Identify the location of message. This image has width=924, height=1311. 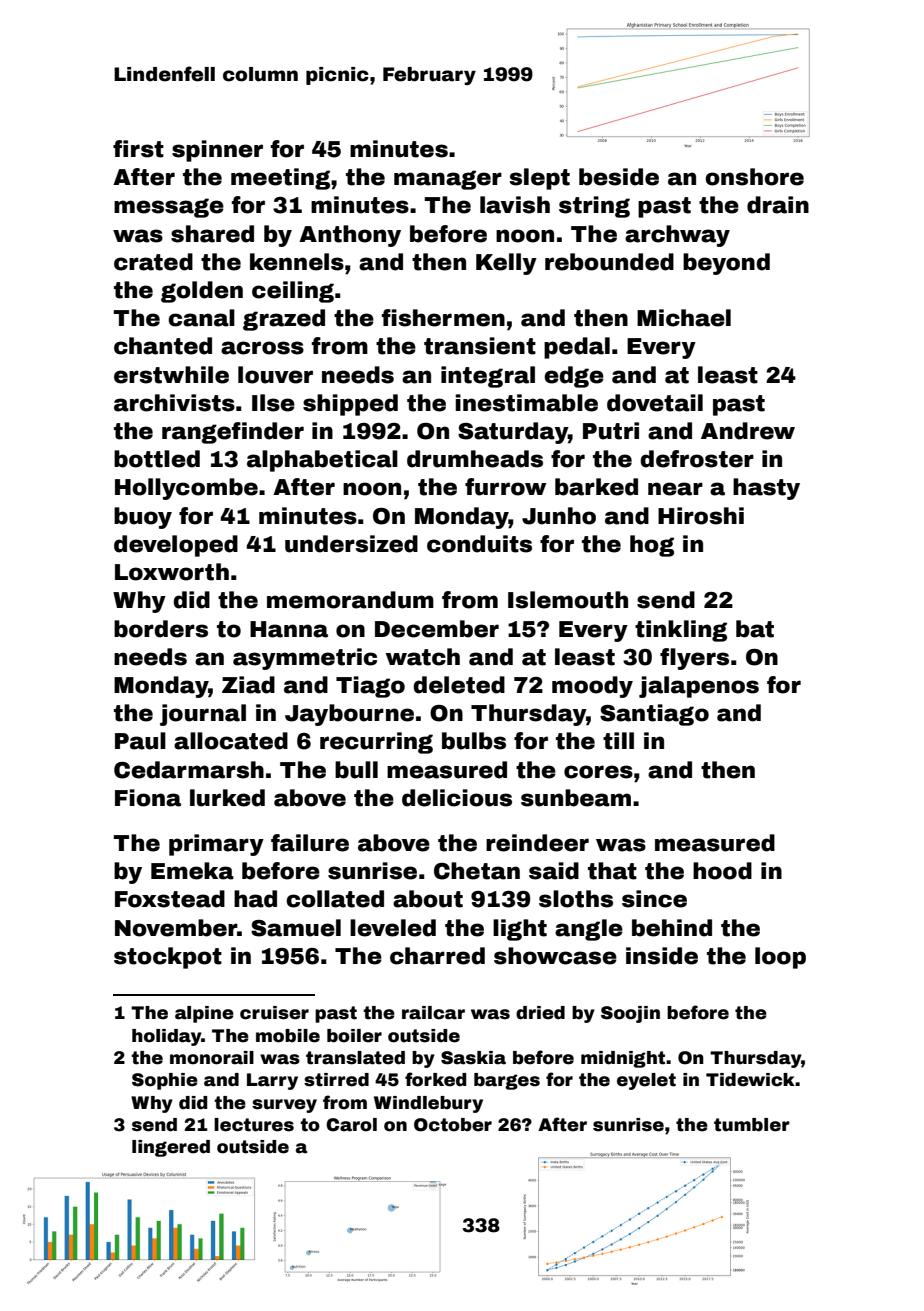
(169, 208).
